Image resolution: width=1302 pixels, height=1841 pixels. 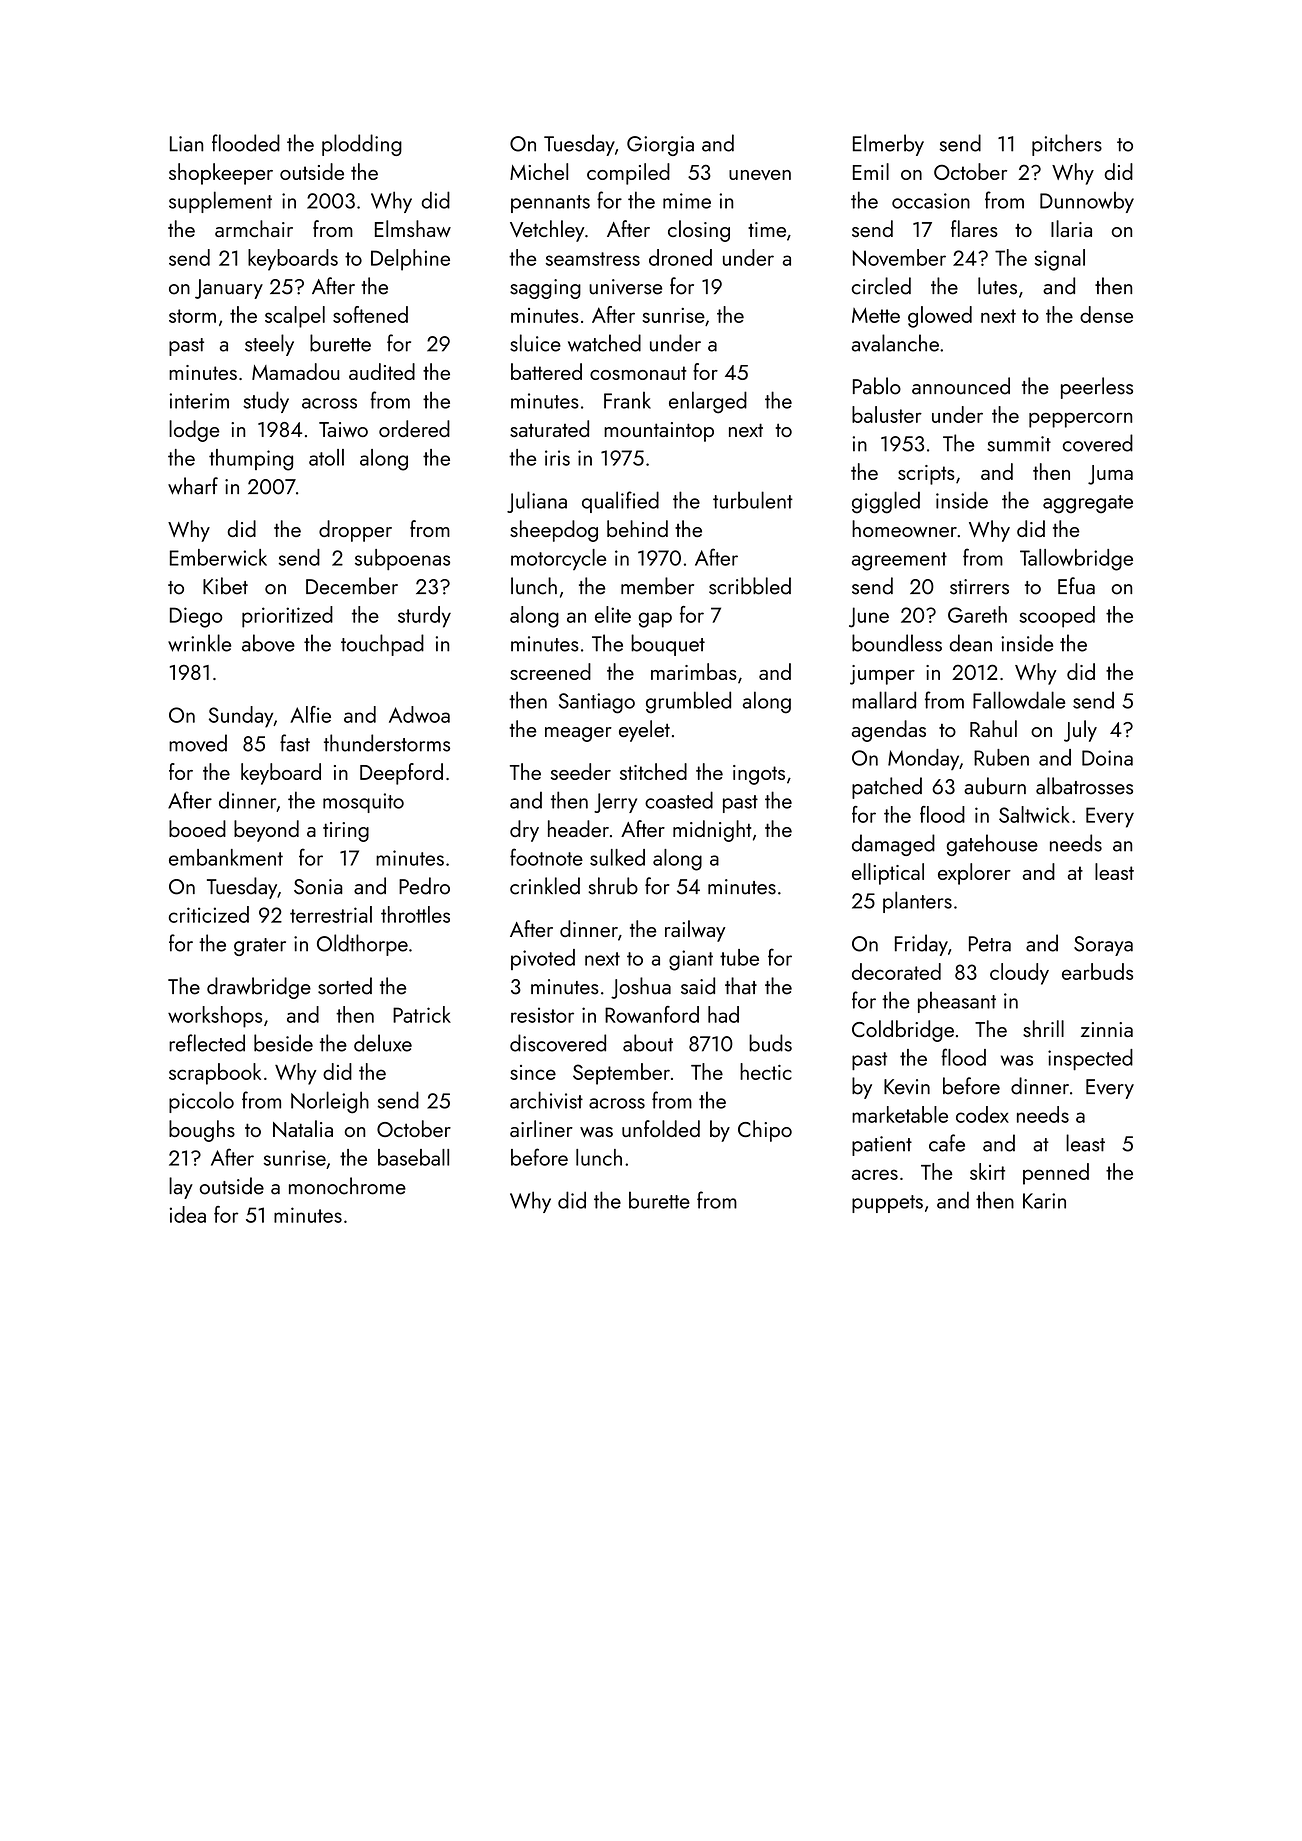 What do you see at coordinates (201, 1102) in the screenshot?
I see `piccolo` at bounding box center [201, 1102].
